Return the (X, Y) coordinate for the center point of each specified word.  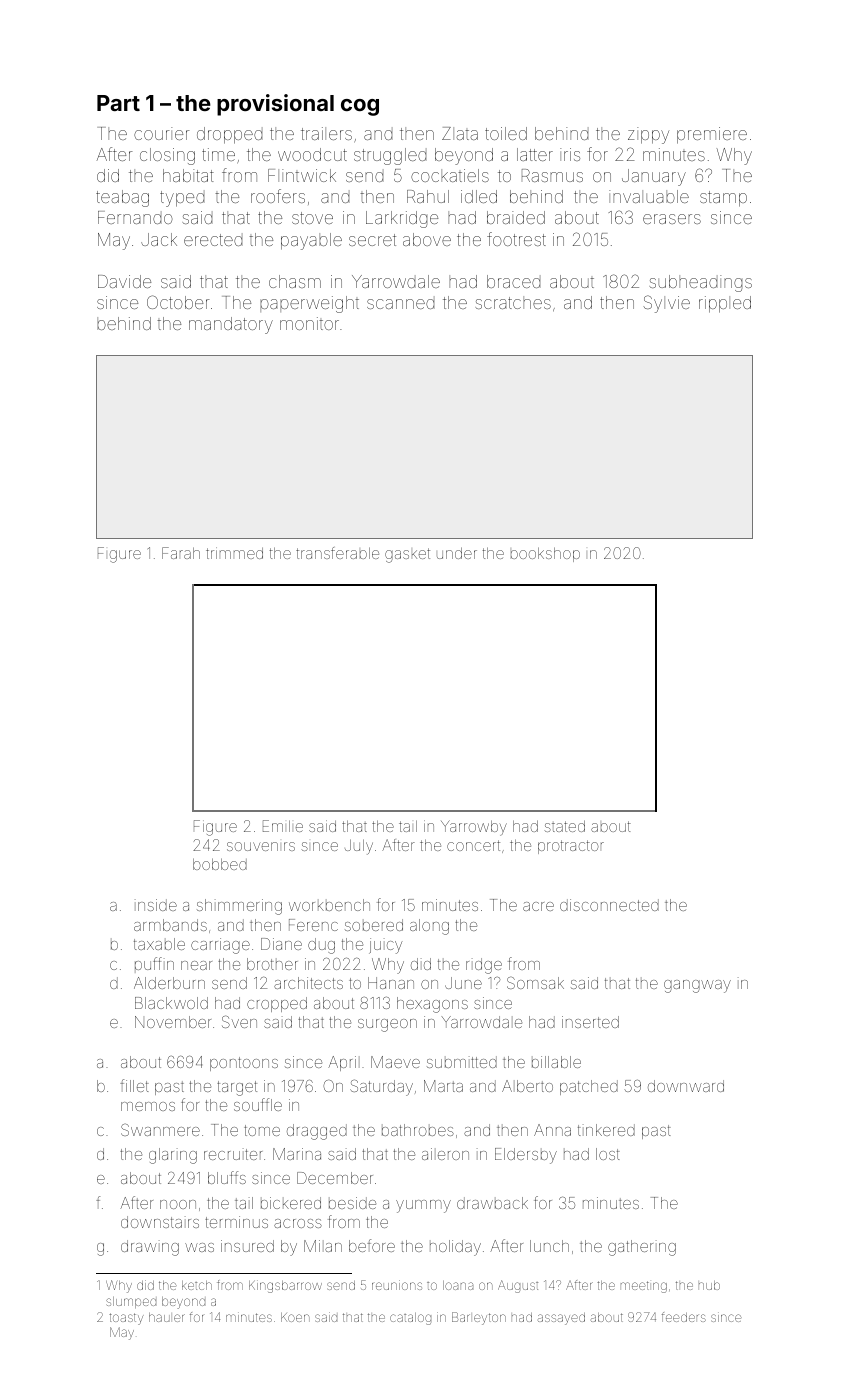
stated (565, 826)
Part (118, 103)
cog (360, 107)
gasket (407, 555)
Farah (181, 553)
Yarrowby (474, 828)
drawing (150, 1248)
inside (156, 905)
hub (709, 1285)
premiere (712, 135)
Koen (295, 1317)
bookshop (545, 554)
